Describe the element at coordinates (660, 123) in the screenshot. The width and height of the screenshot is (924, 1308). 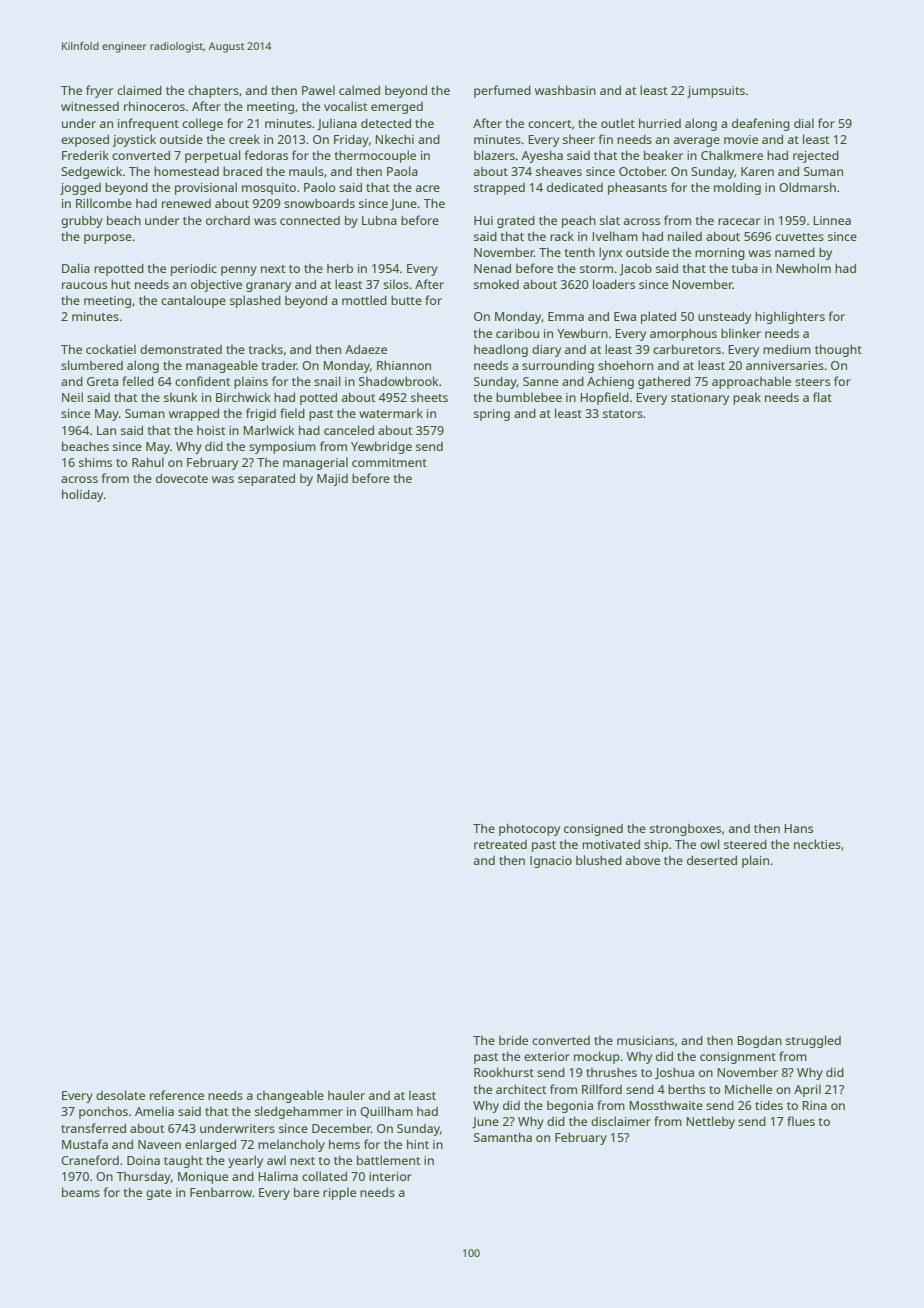
I see `hurried` at that location.
